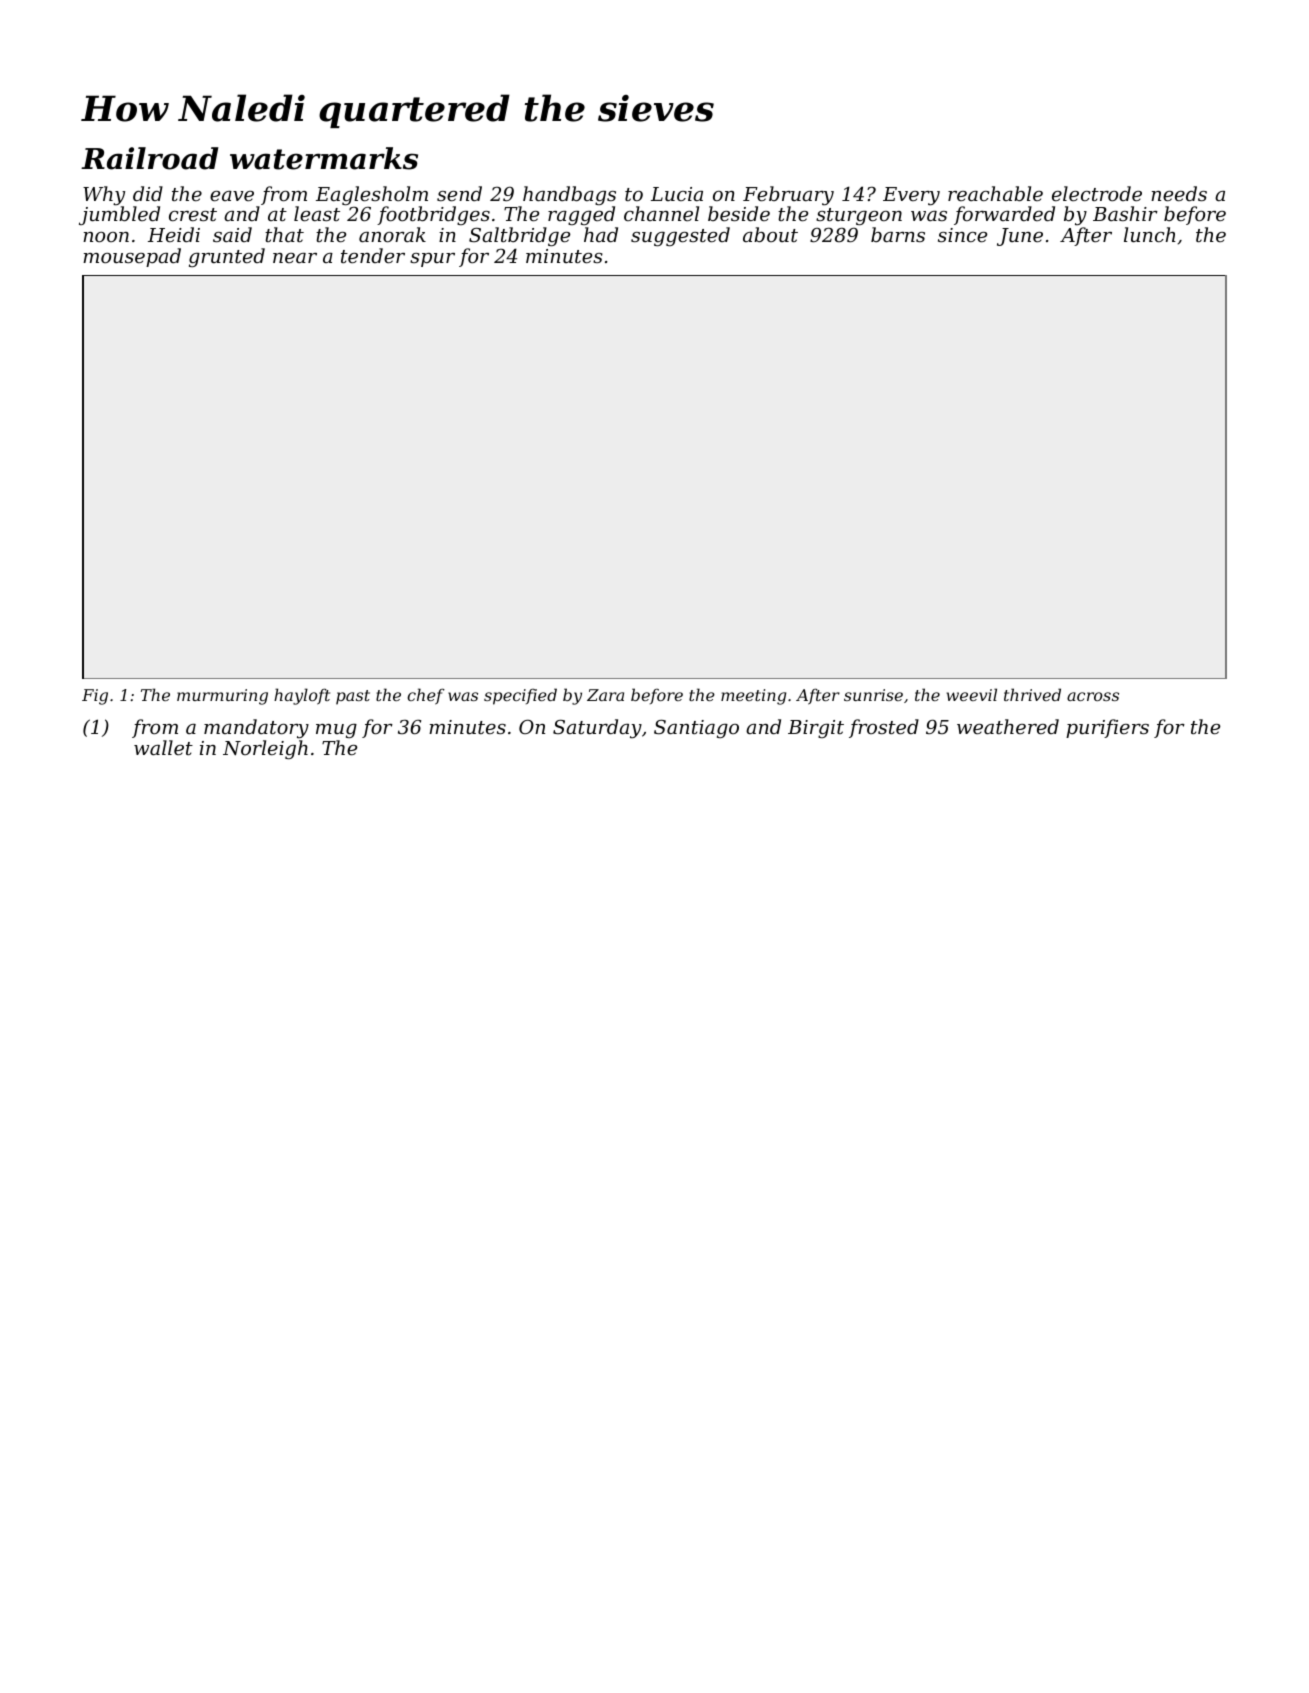  I want to click on specified, so click(520, 696).
